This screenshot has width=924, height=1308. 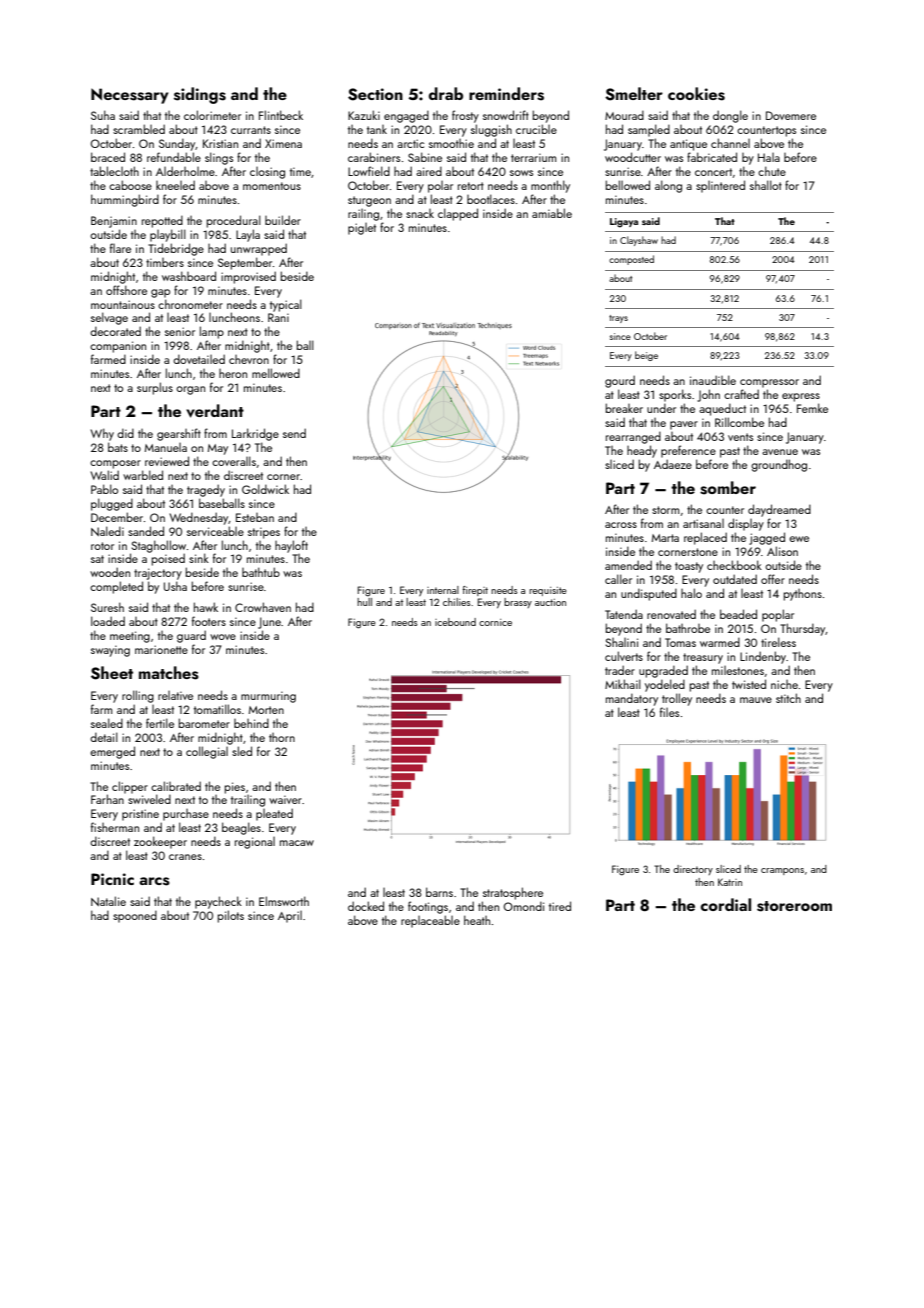 What do you see at coordinates (506, 94) in the screenshot?
I see `reminders` at bounding box center [506, 94].
